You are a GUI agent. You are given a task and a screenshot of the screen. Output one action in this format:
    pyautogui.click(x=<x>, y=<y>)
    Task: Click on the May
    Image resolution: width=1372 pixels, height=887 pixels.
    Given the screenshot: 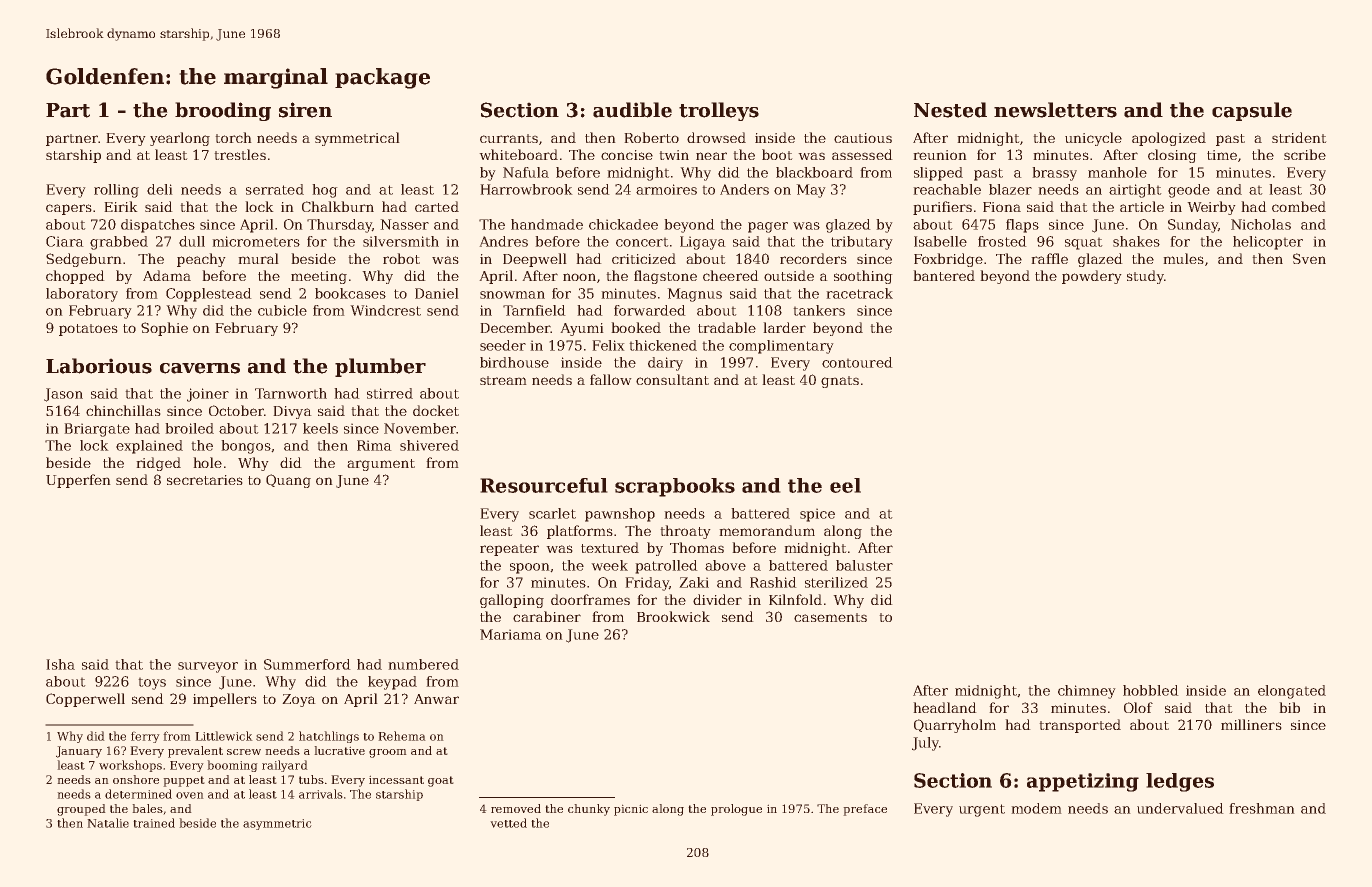 What is the action you would take?
    pyautogui.click(x=811, y=191)
